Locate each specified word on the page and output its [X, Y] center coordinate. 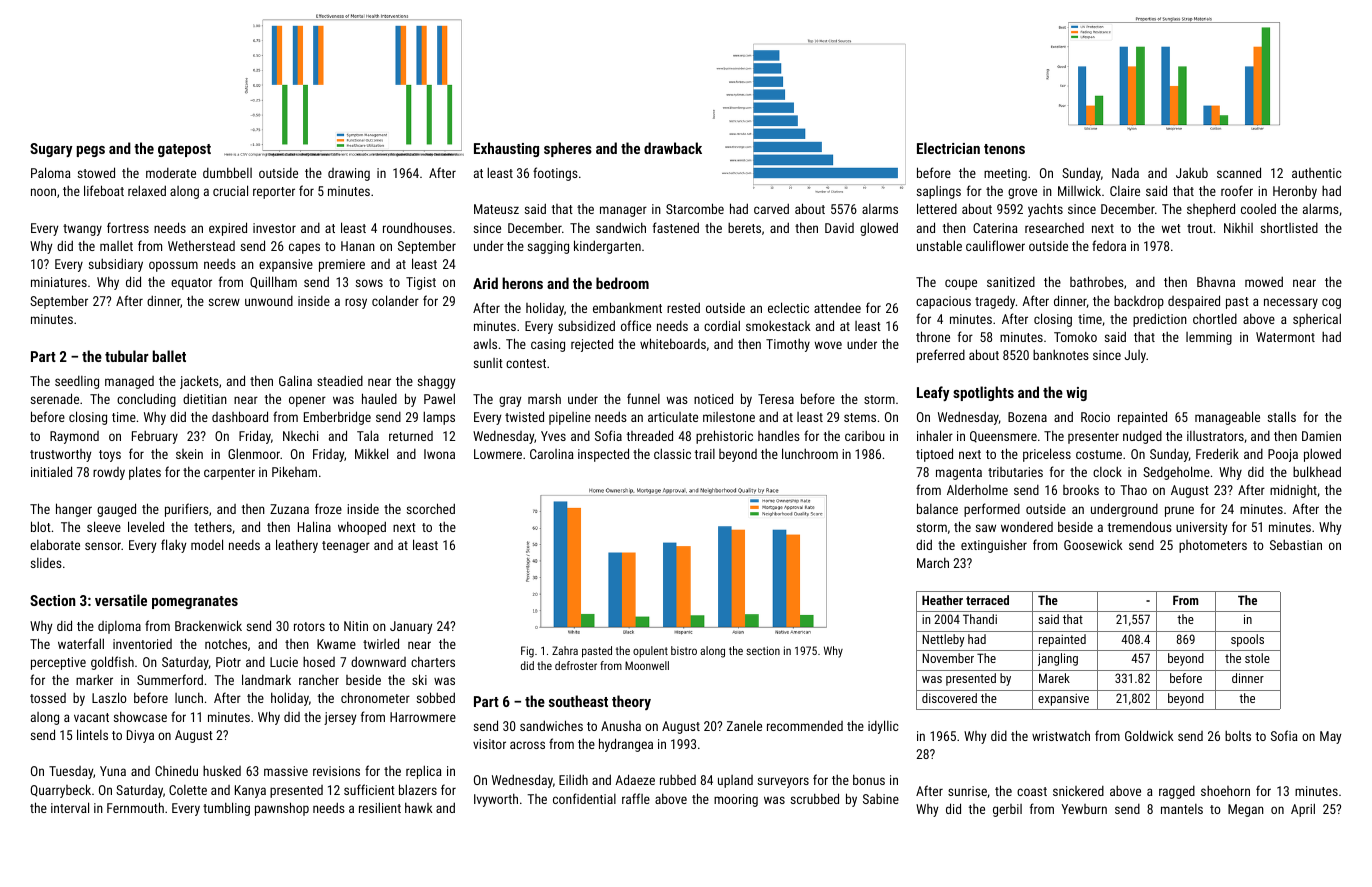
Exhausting [506, 149]
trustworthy [60, 455]
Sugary [51, 150]
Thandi [980, 619]
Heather [942, 600]
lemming [1209, 338]
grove [1022, 193]
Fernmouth [135, 807]
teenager [346, 547]
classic [672, 453]
